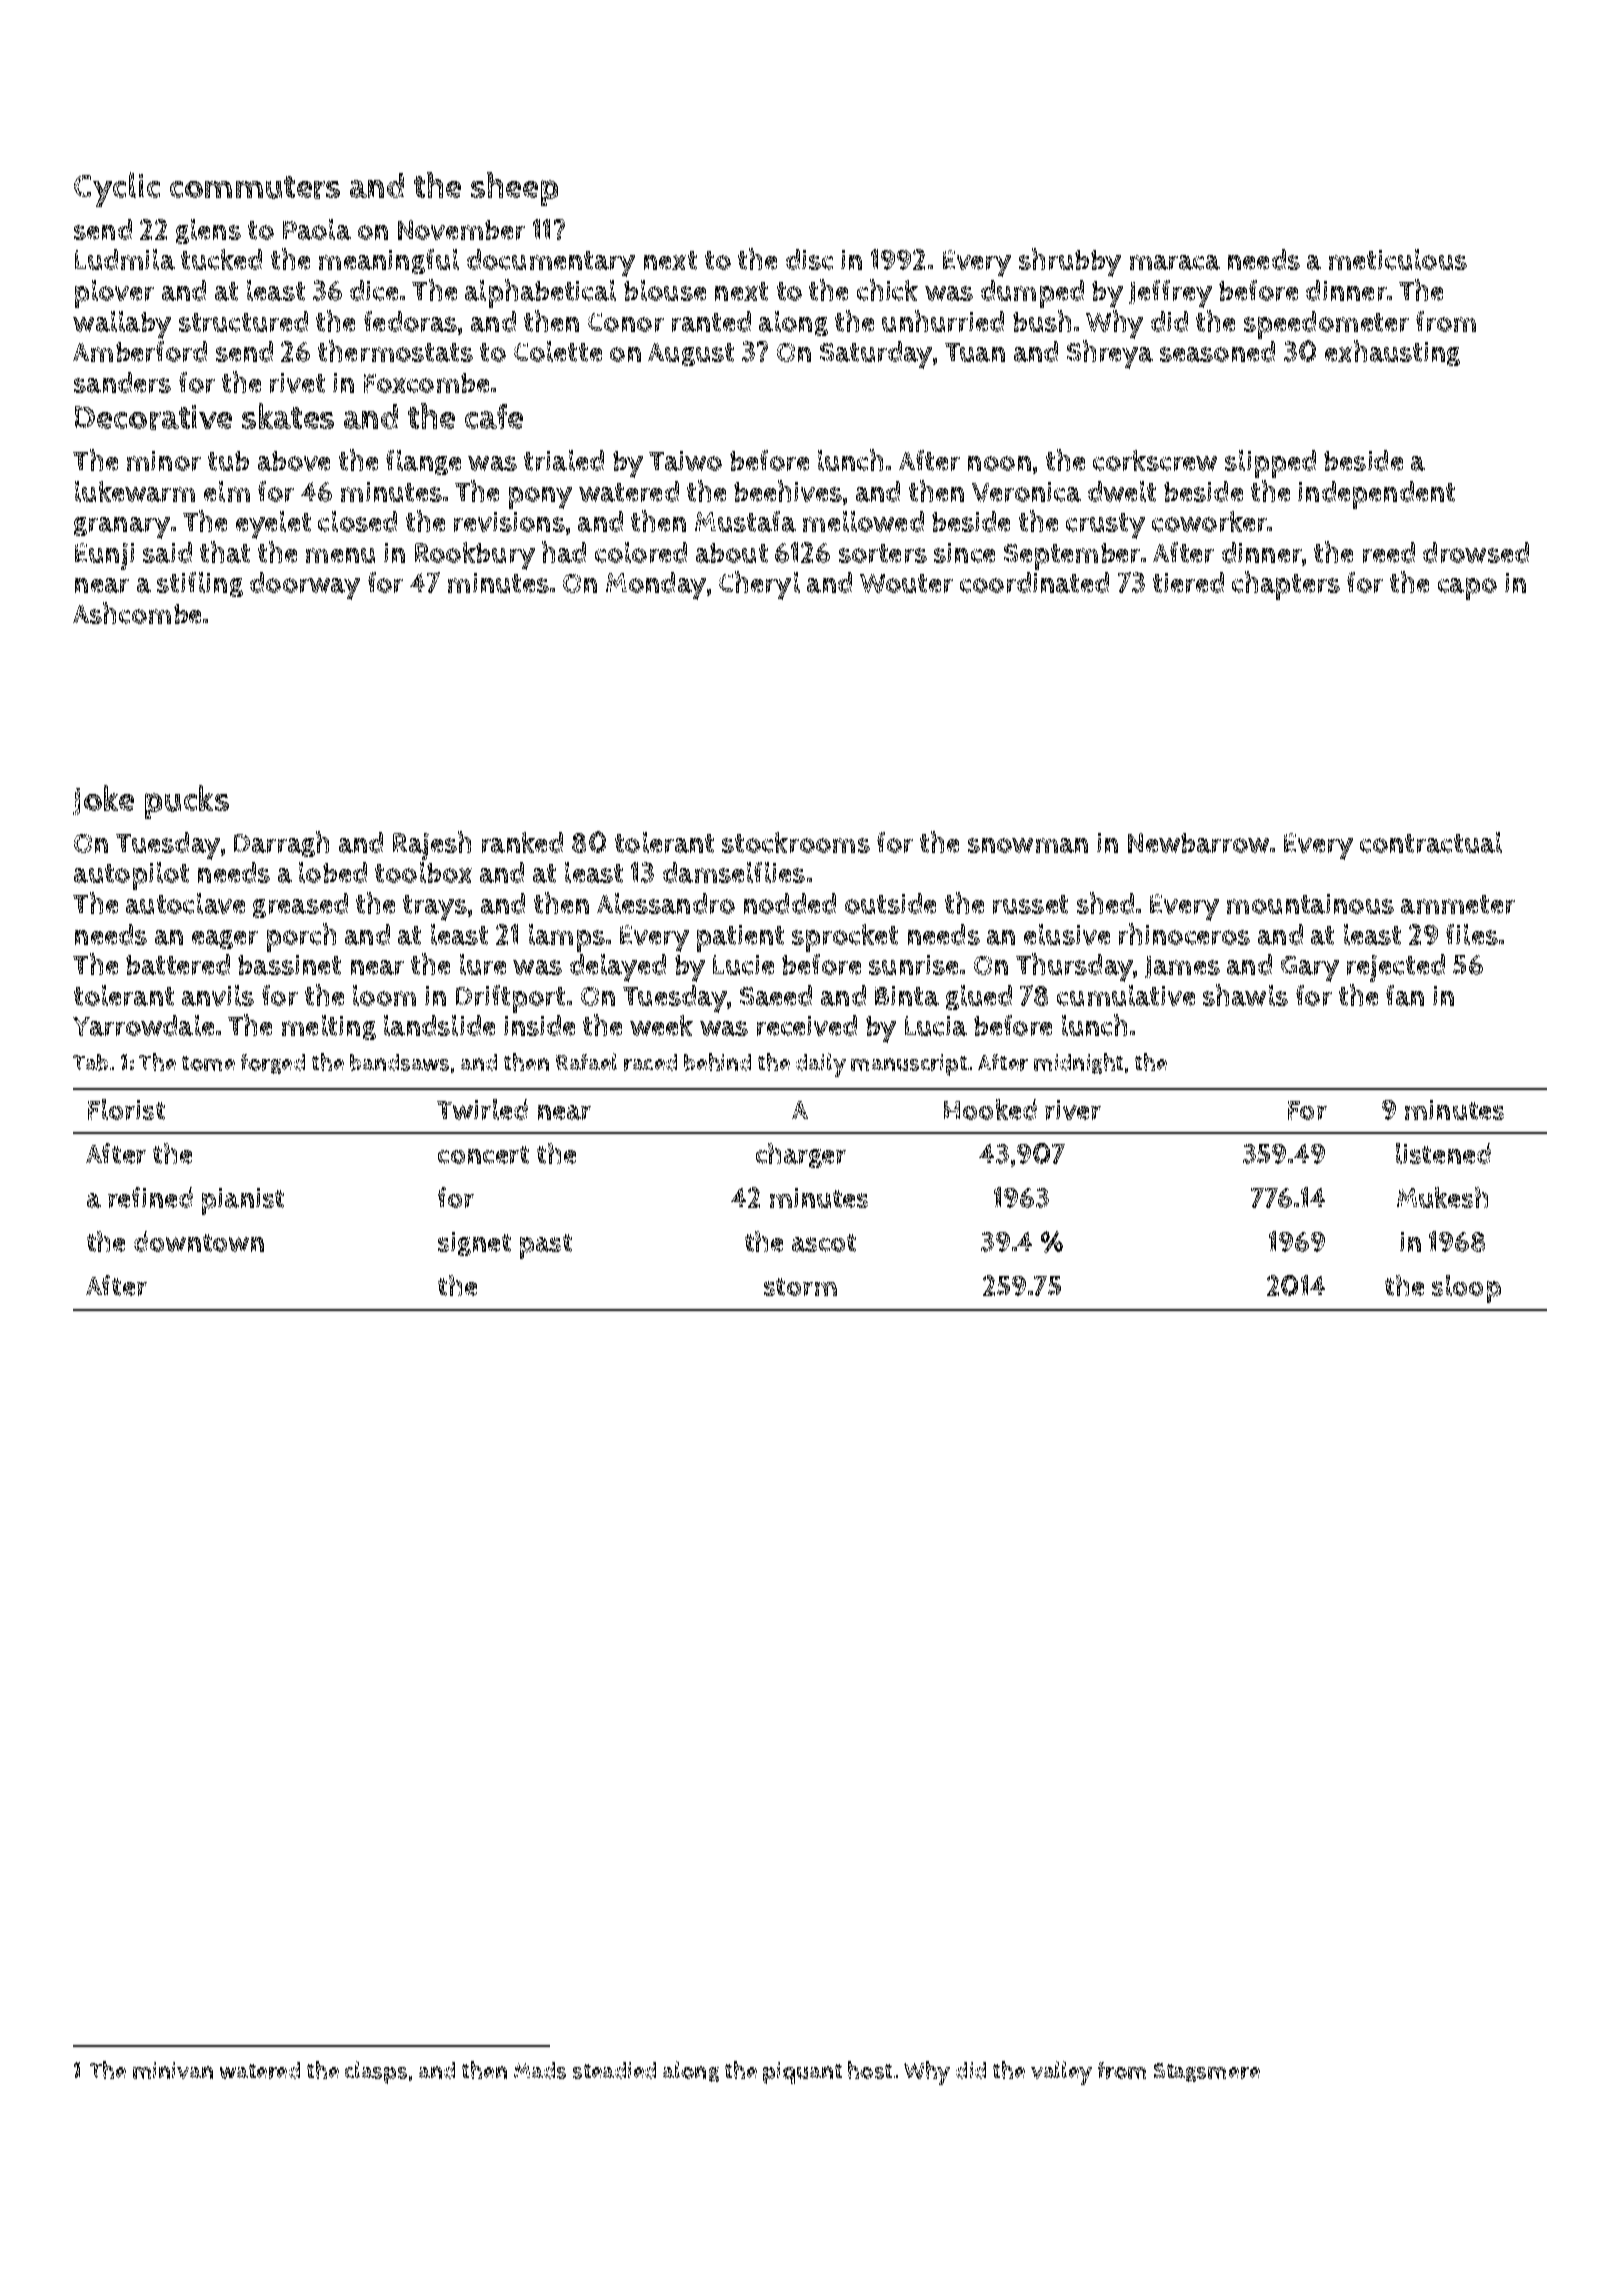 Image resolution: width=1620 pixels, height=2292 pixels. Describe the element at coordinates (117, 189) in the page. I see `Cyclic` at that location.
